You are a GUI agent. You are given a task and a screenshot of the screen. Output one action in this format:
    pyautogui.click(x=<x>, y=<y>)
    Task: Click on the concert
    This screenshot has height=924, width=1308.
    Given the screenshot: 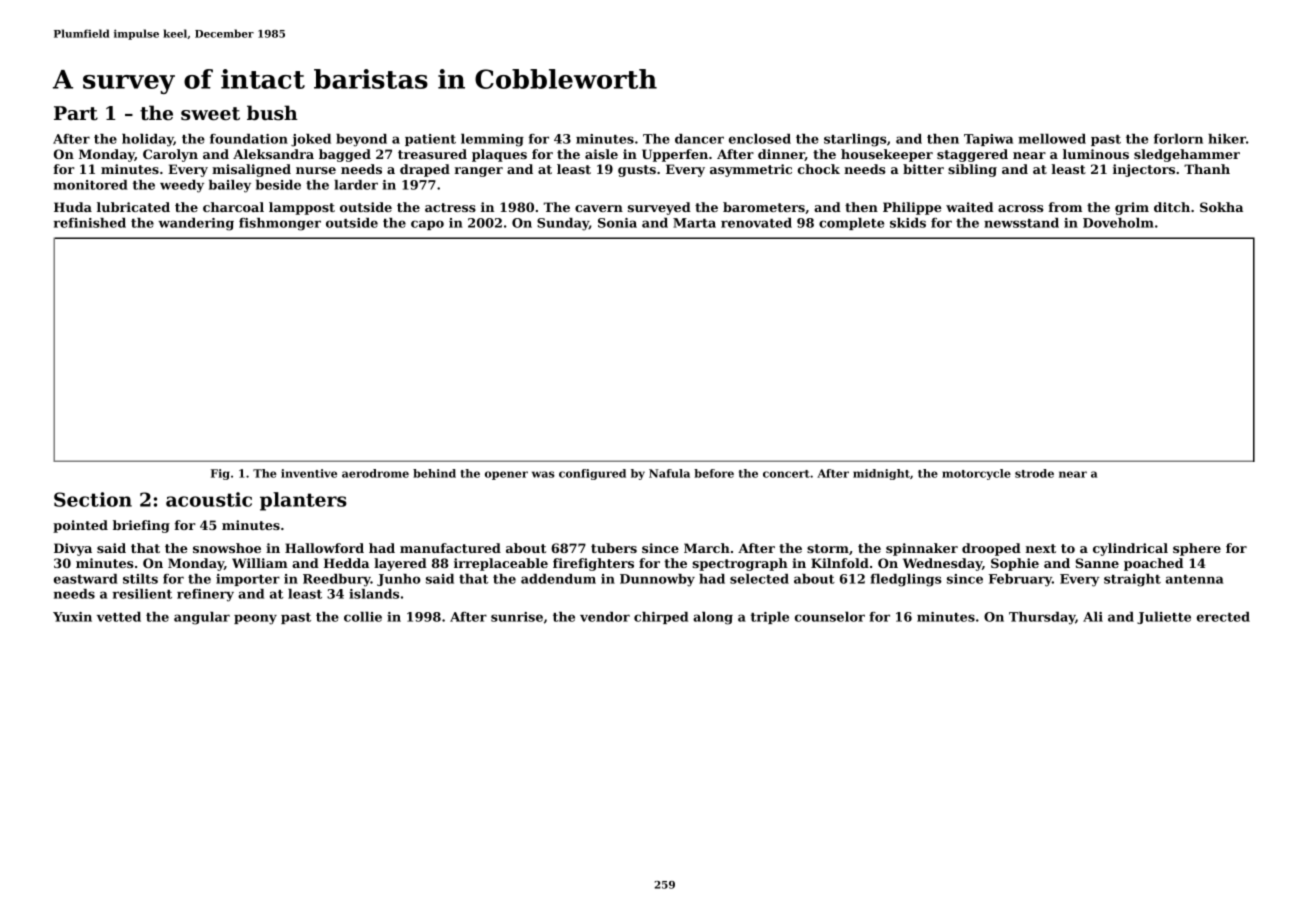 What is the action you would take?
    pyautogui.click(x=786, y=474)
